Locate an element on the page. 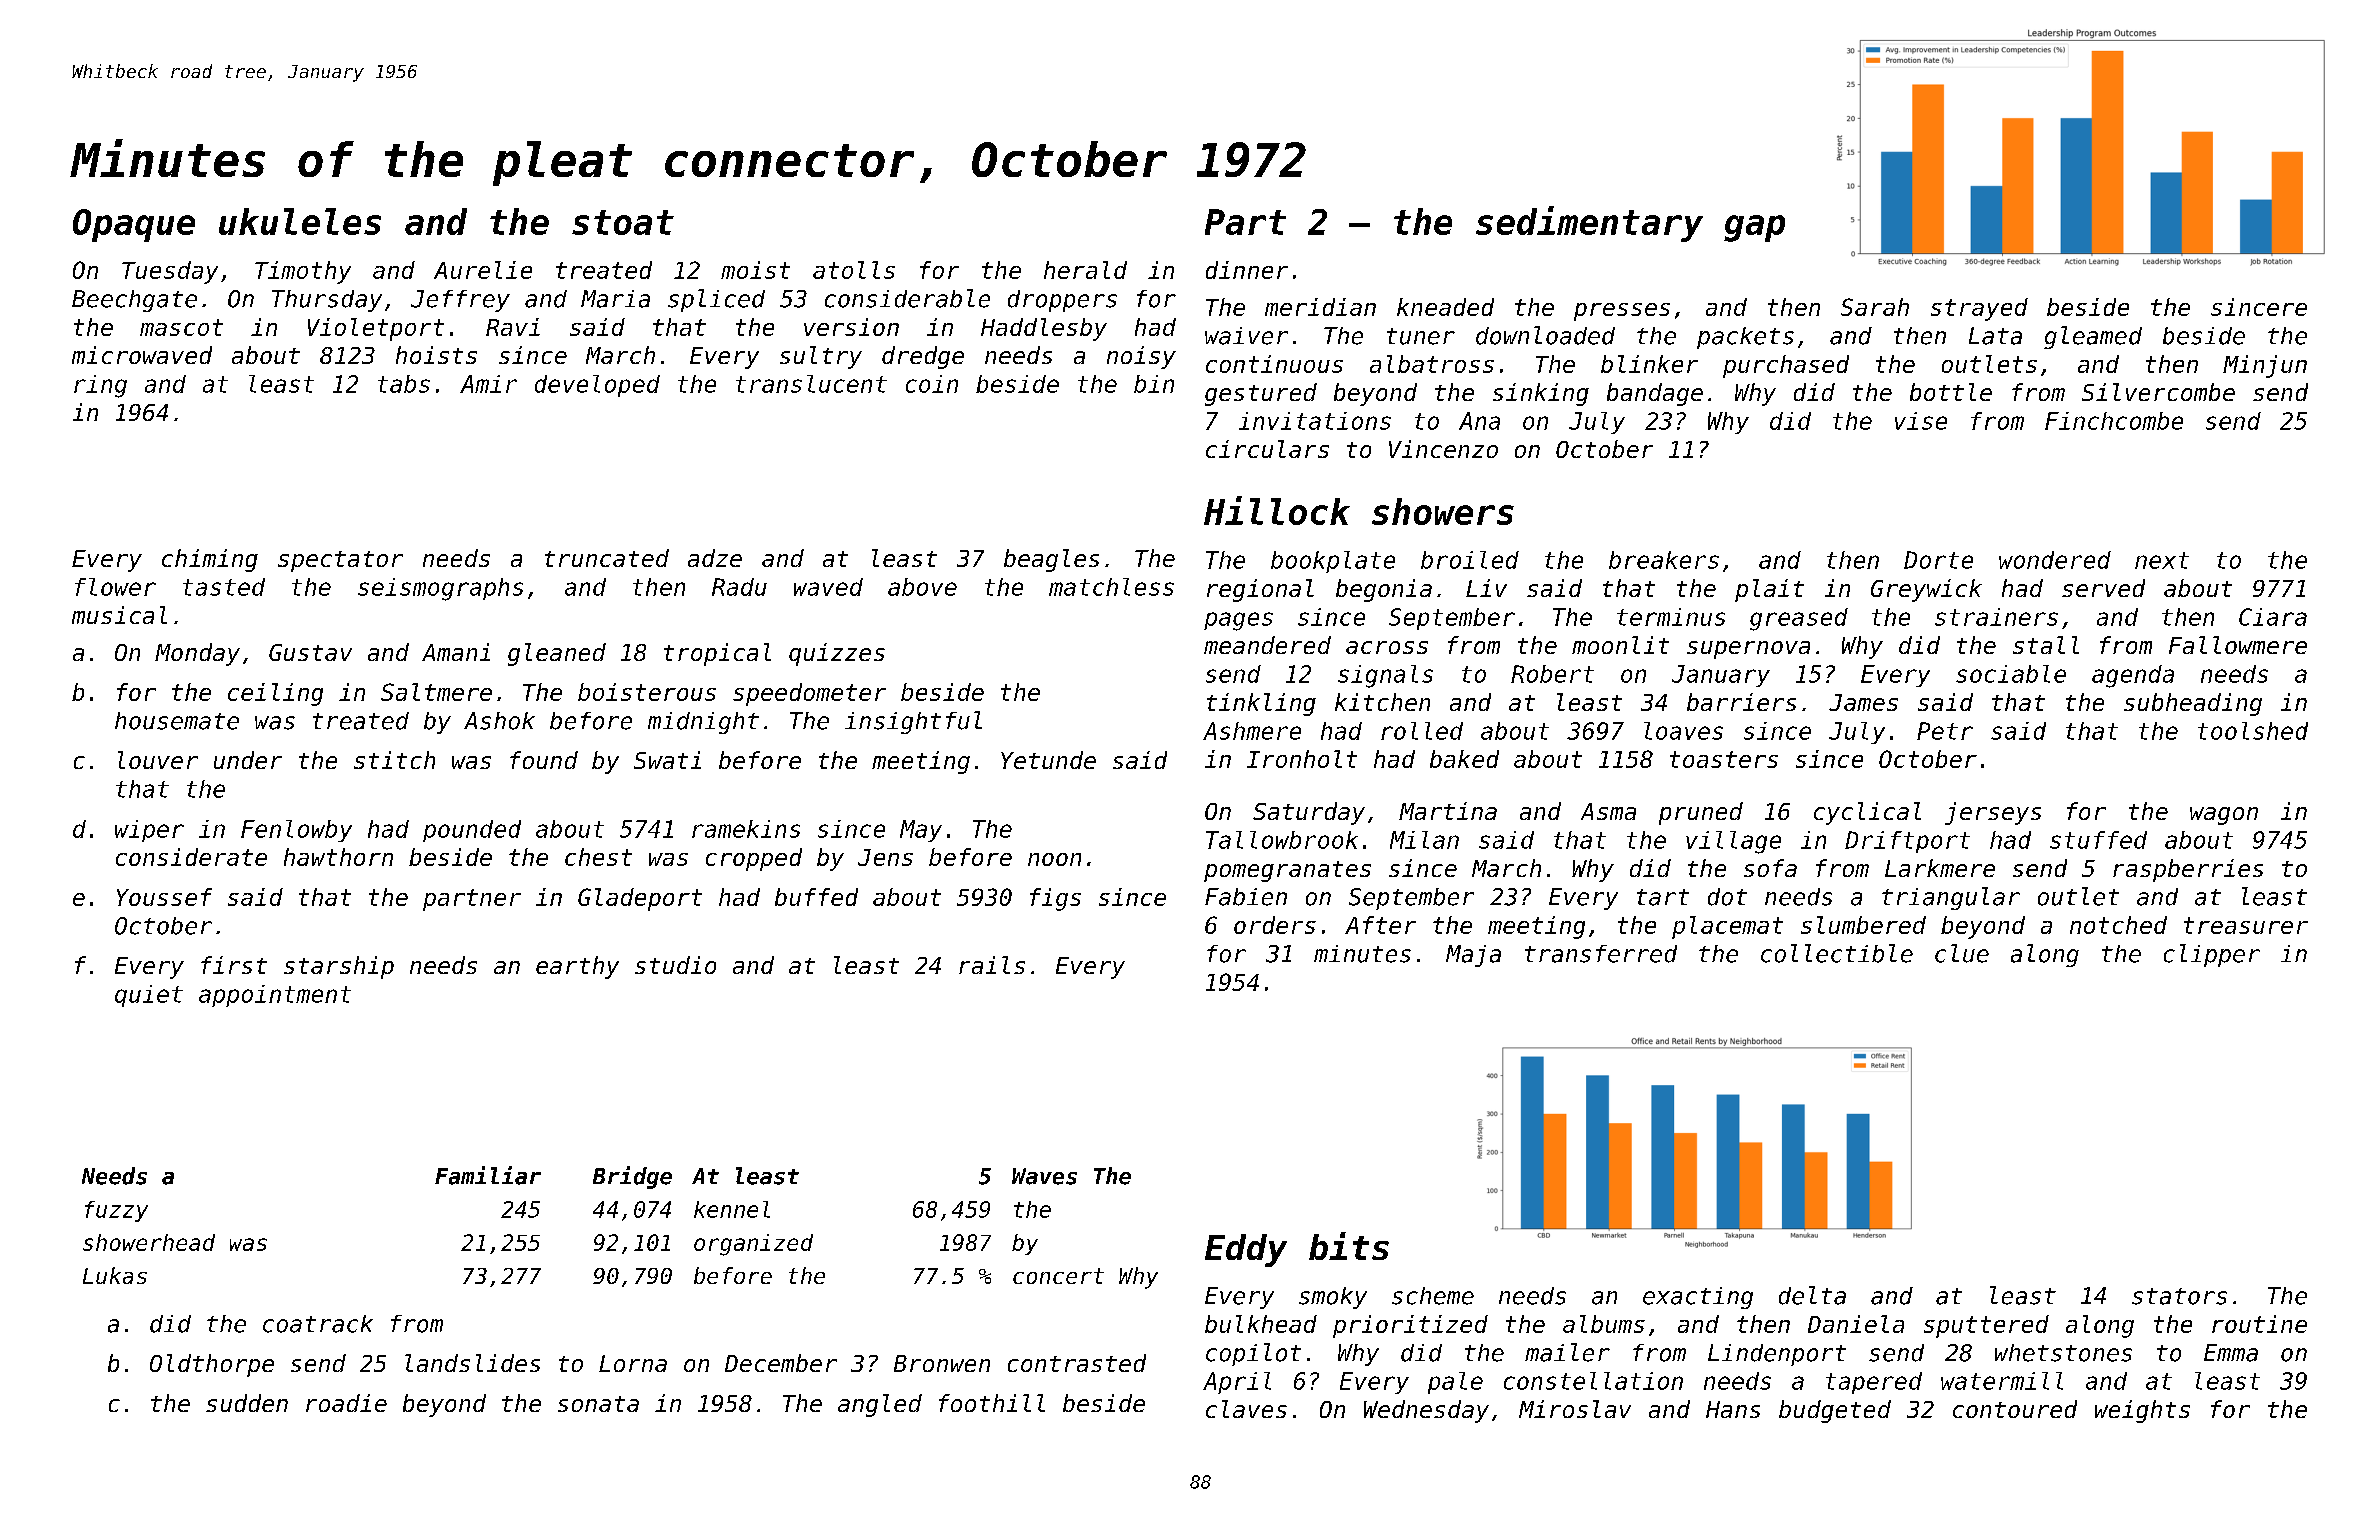 The width and height of the image is (2380, 1540). gleamed is located at coordinates (2093, 337).
